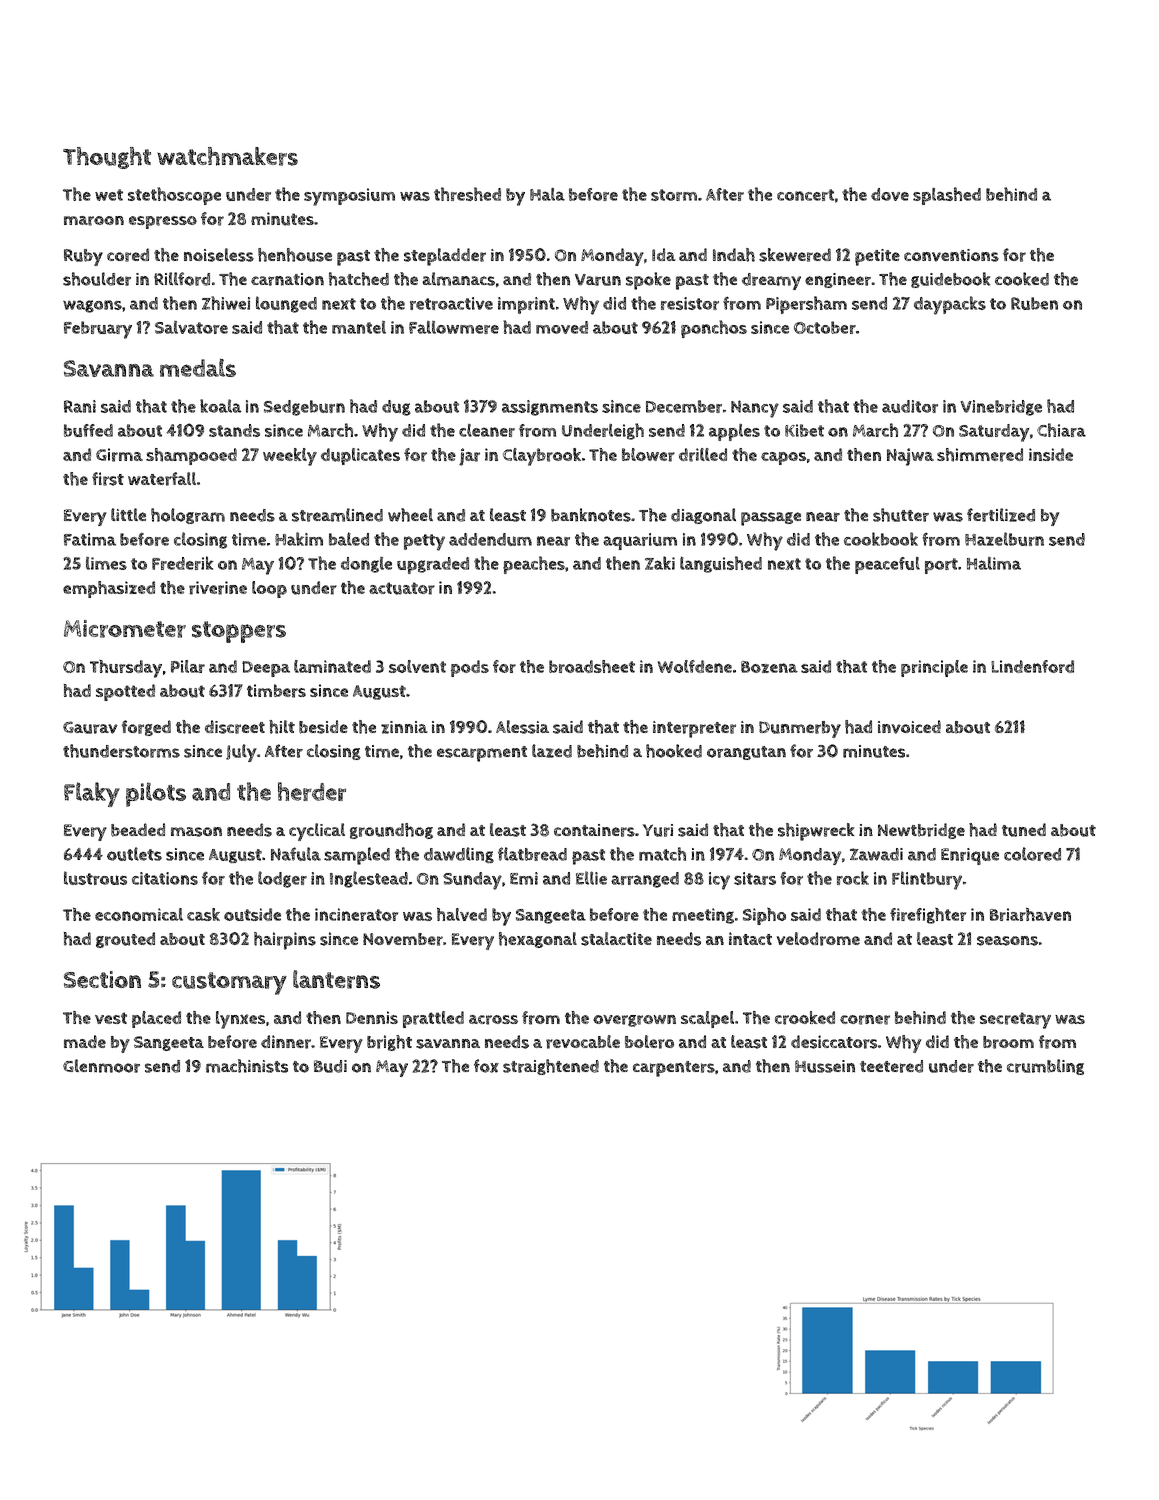 The image size is (1159, 1500). Describe the element at coordinates (592, 666) in the document. I see `broadsheet` at that location.
